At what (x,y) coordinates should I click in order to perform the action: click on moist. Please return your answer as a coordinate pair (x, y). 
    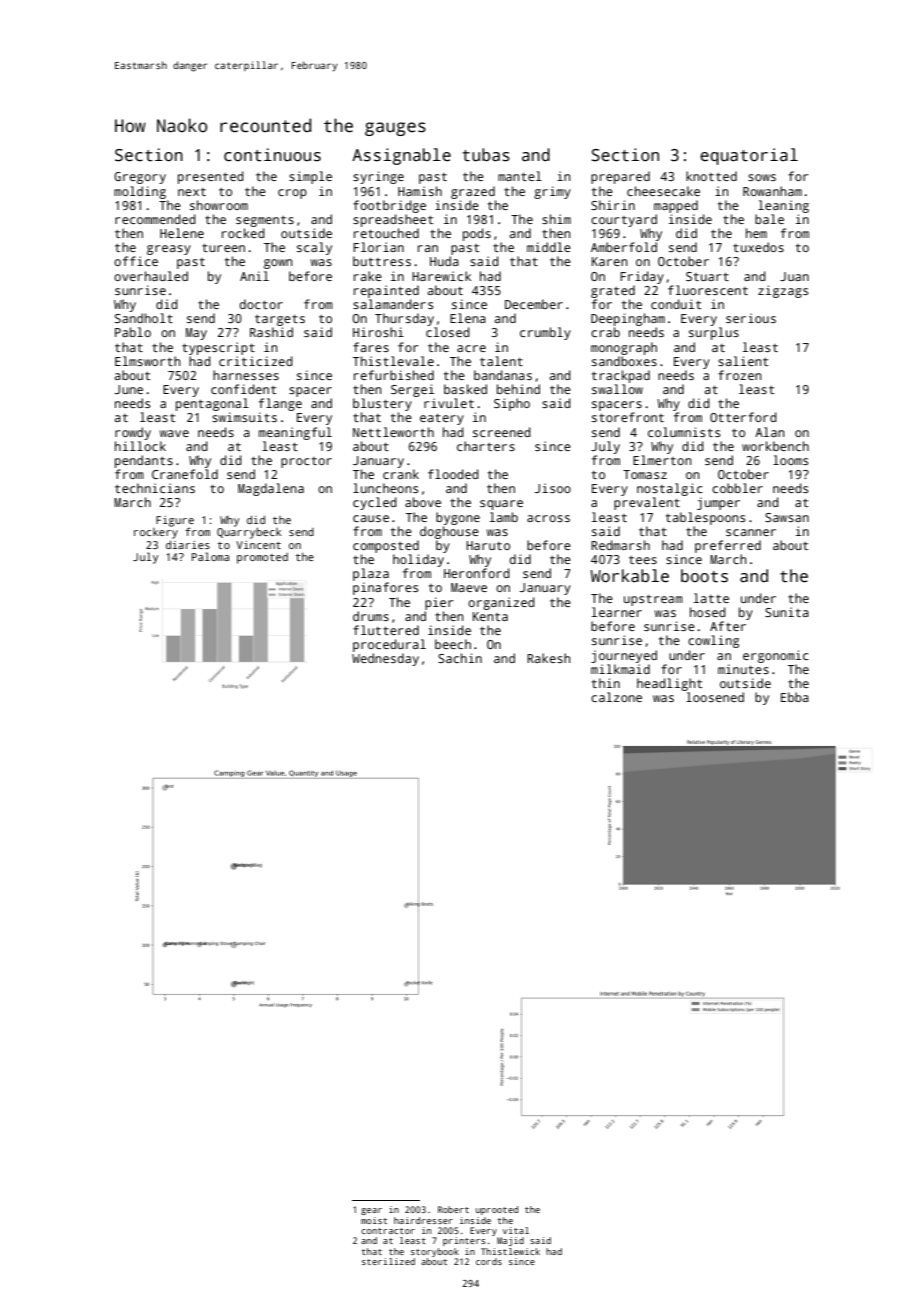
    Looking at the image, I should click on (374, 1220).
